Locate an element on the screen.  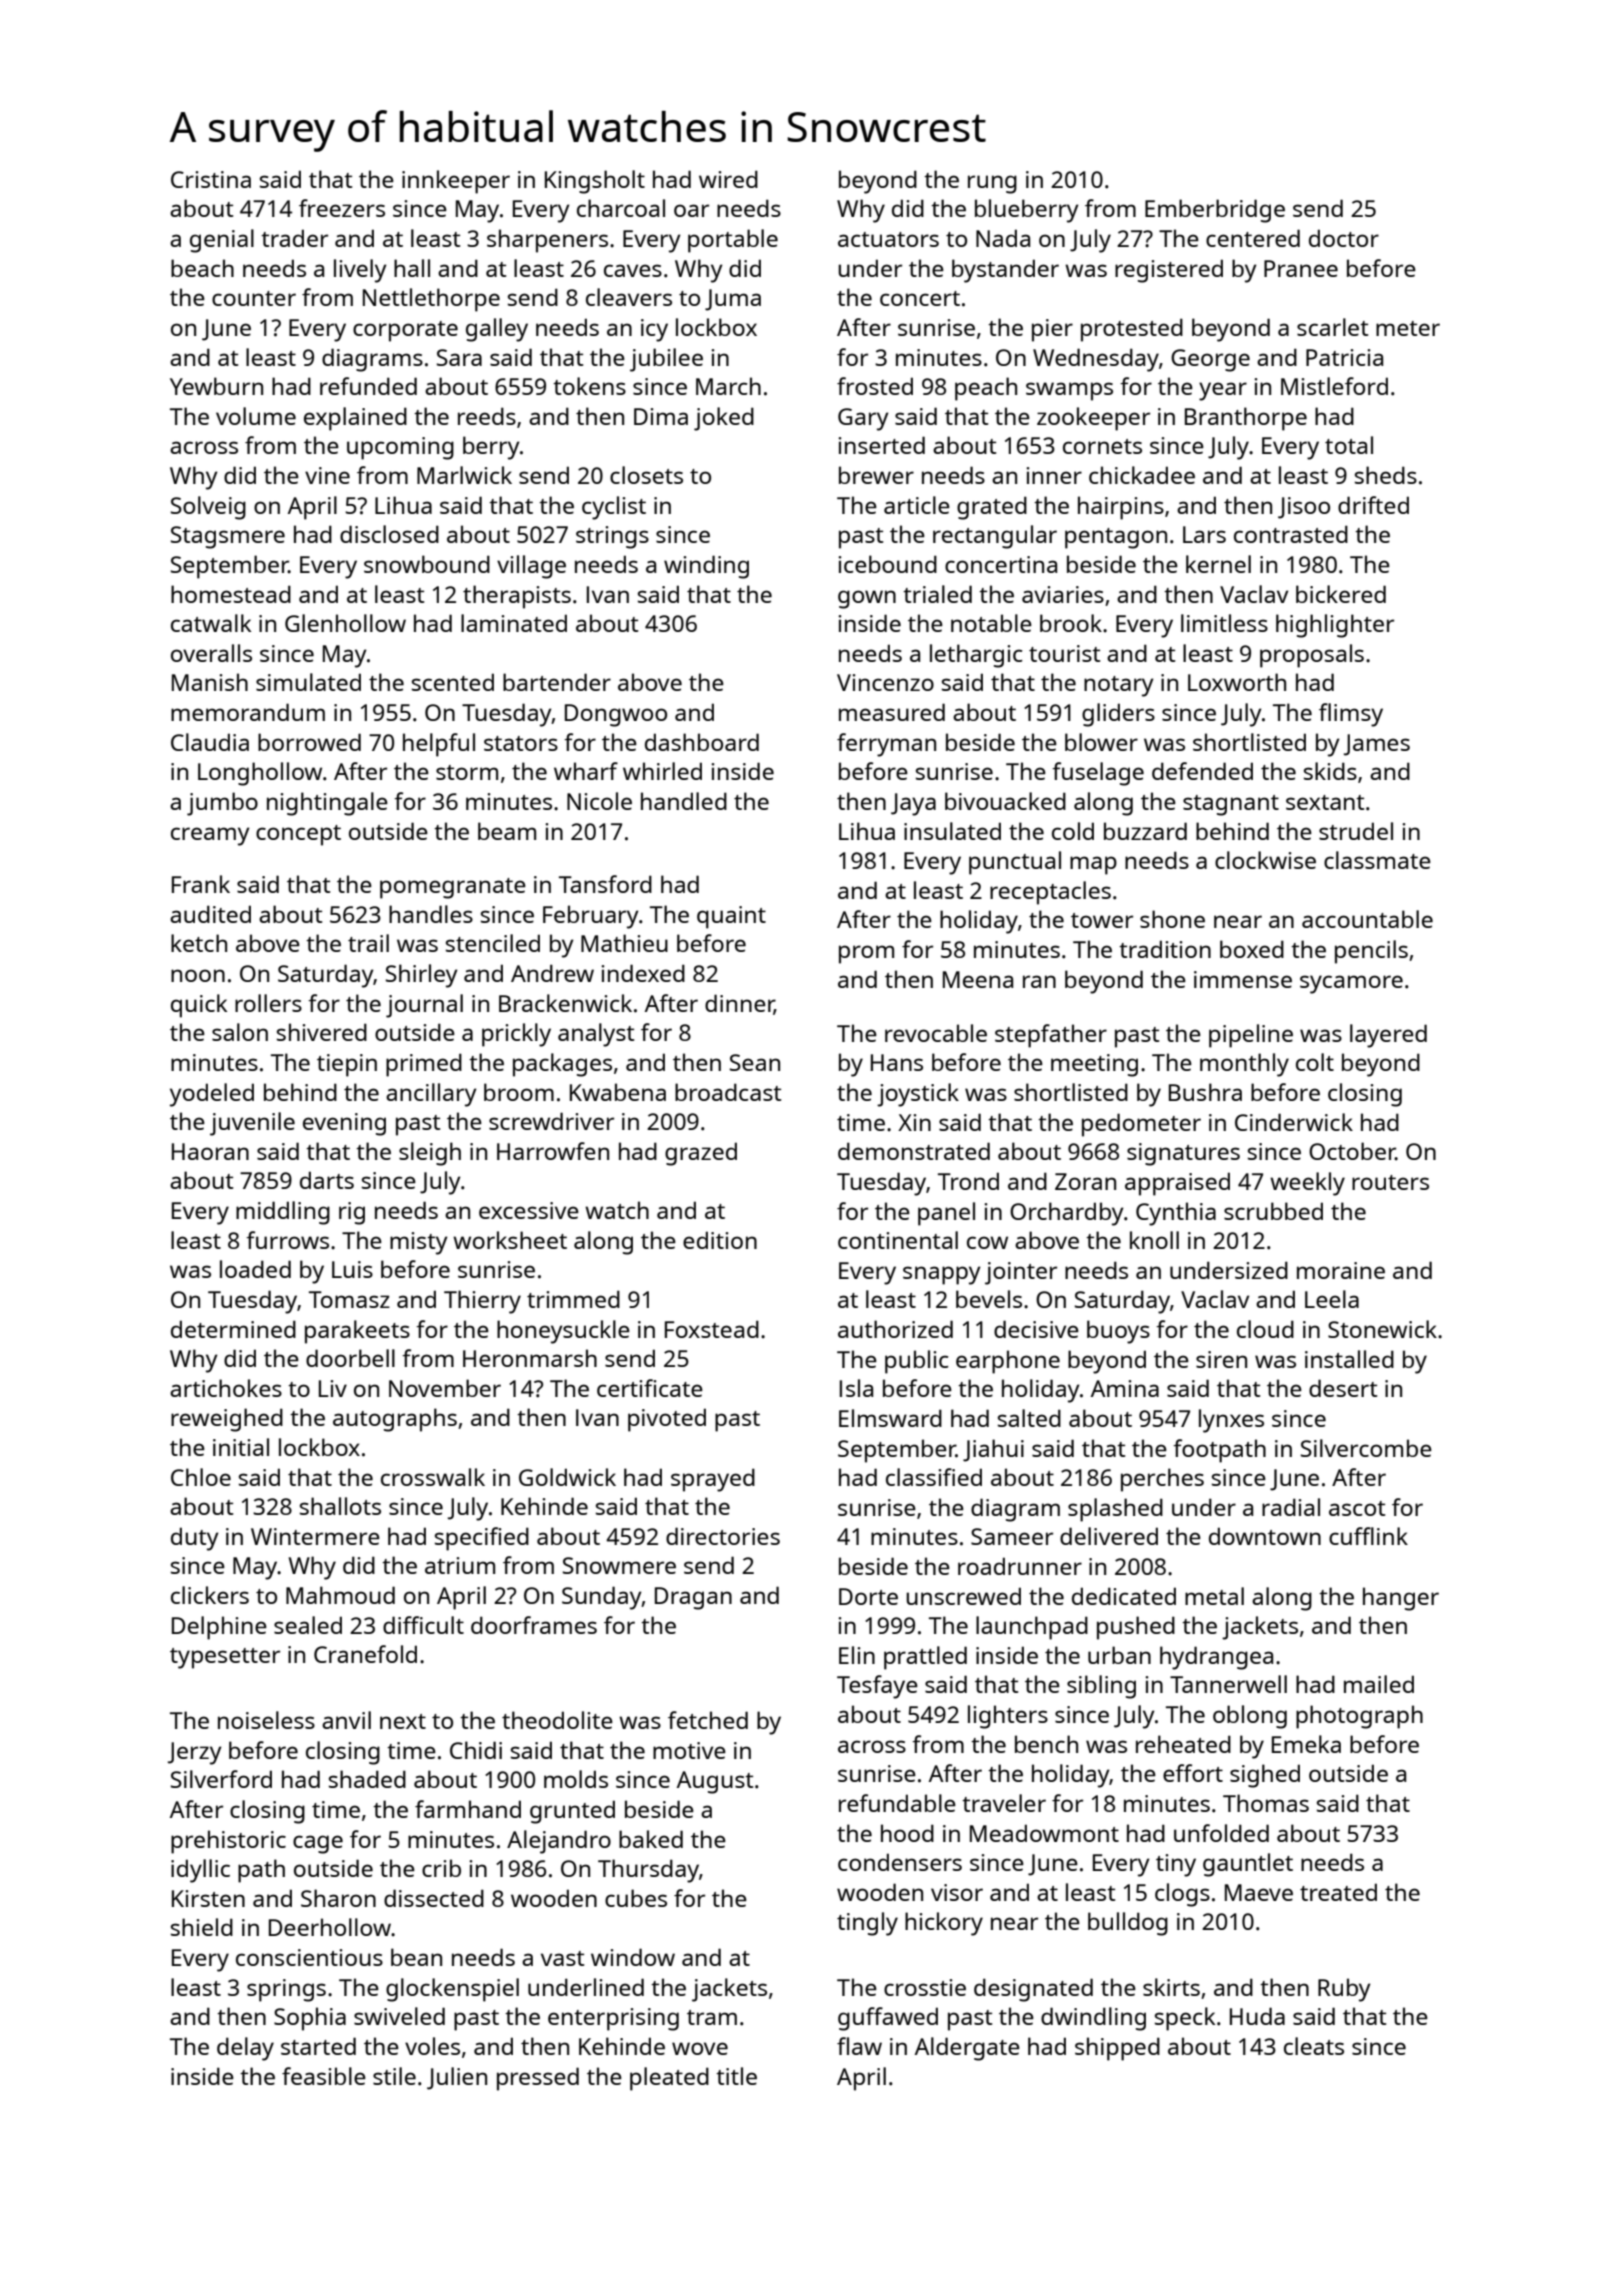
Tansford is located at coordinates (605, 884).
